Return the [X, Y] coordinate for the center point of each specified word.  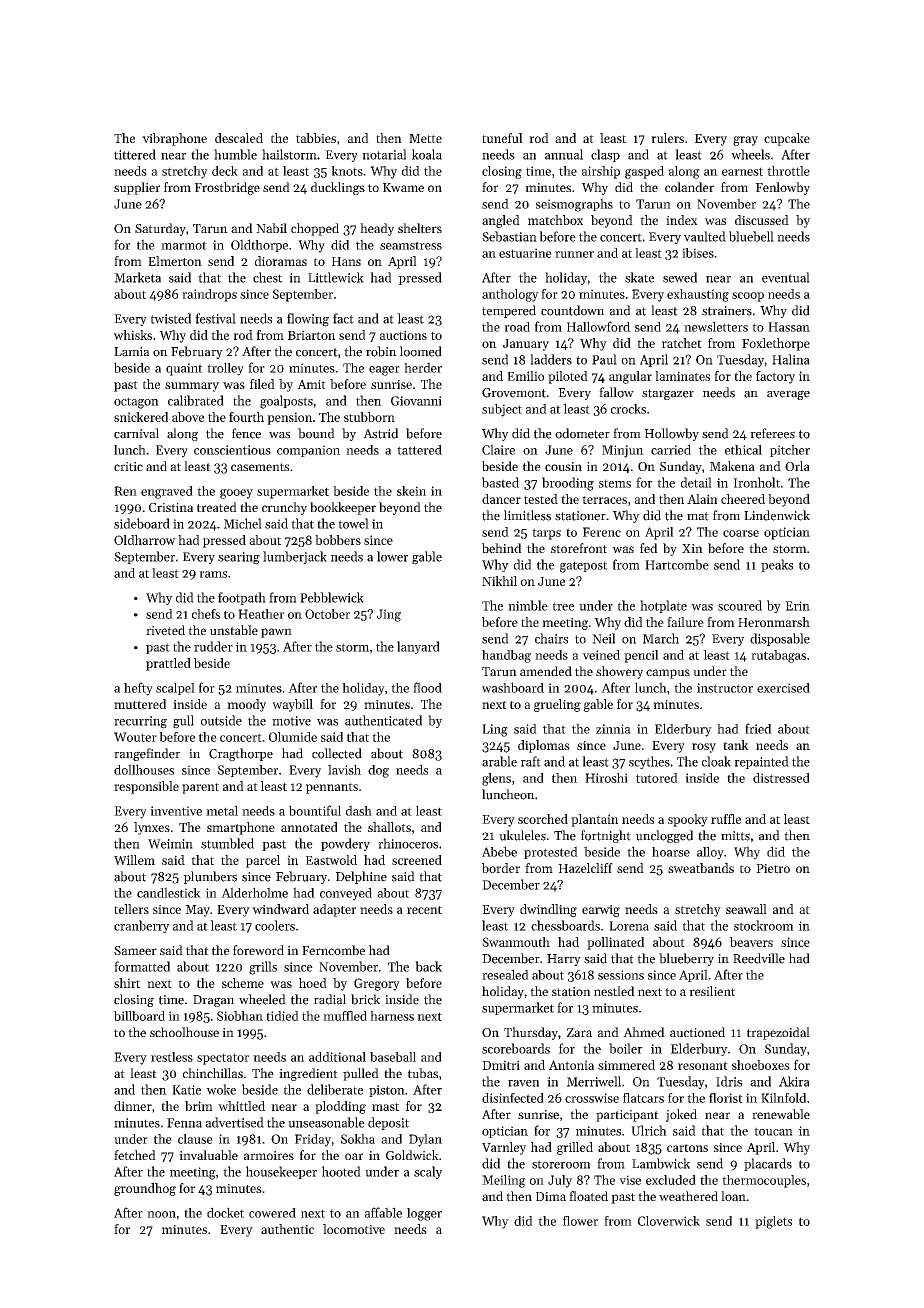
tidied [282, 1016]
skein [411, 491]
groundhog [145, 1189]
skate [639, 277]
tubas [423, 1073]
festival [215, 318]
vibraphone [174, 139]
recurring [140, 722]
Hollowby [672, 434]
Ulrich [649, 1130]
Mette [425, 138]
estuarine [525, 253]
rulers [667, 138]
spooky [688, 820]
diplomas [544, 746]
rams [213, 574]
